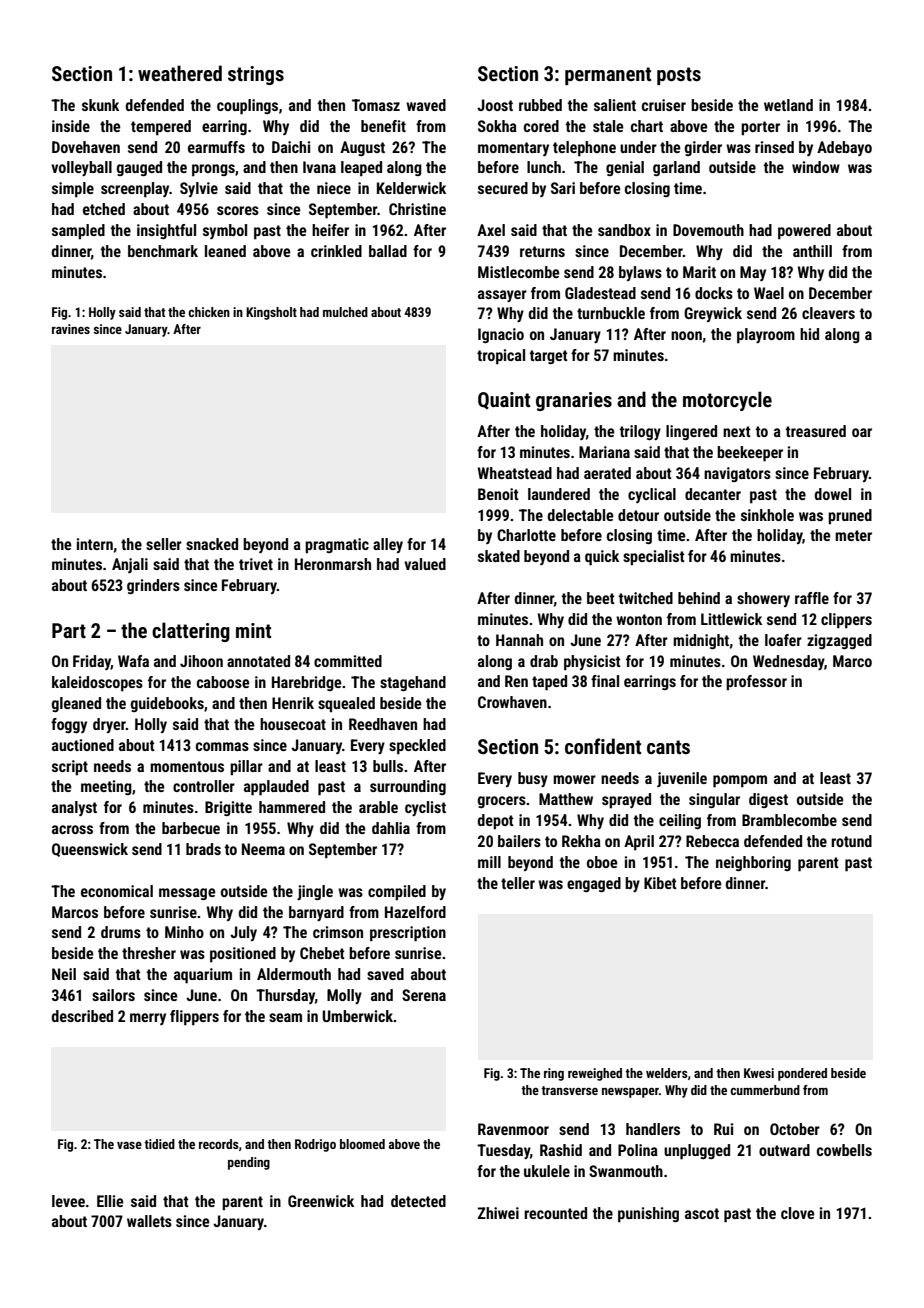  Describe the element at coordinates (81, 168) in the document. I see `volleyball` at that location.
